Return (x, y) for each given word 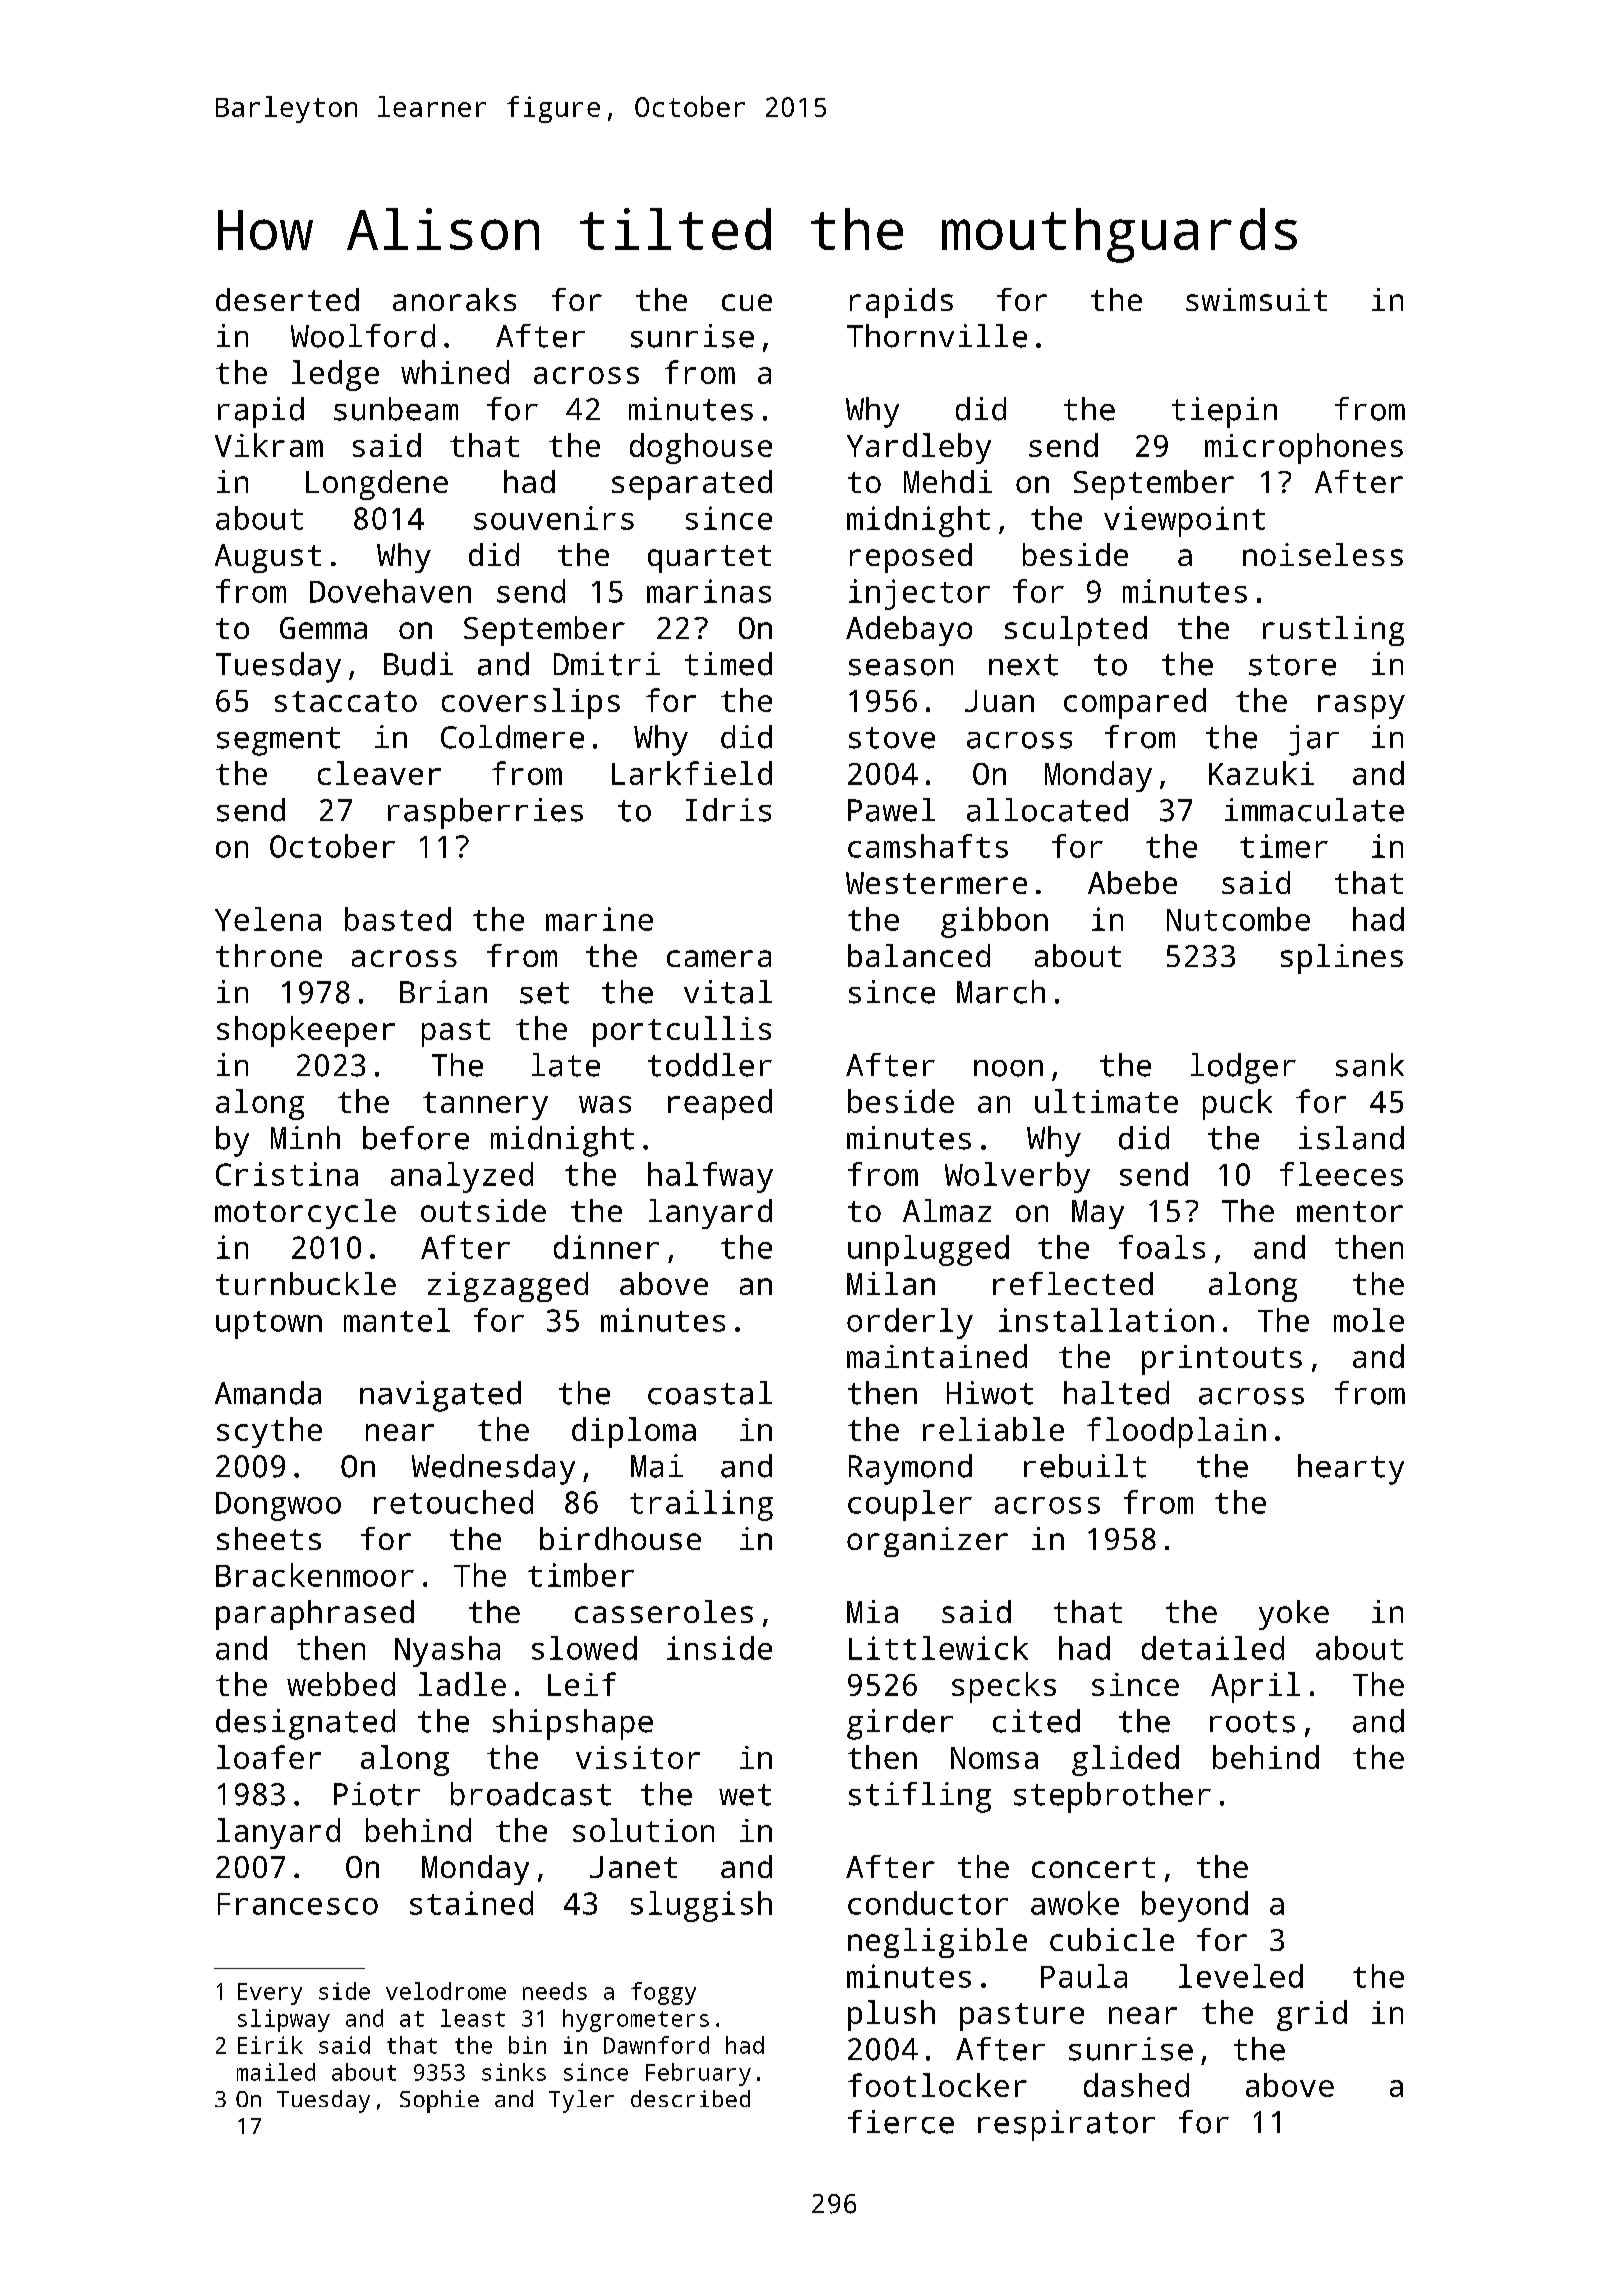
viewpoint (1184, 521)
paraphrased (315, 1615)
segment (278, 741)
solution (643, 1830)
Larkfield (692, 773)
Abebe (1132, 882)
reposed (911, 558)
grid (1312, 2015)
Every (270, 1994)
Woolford (363, 336)
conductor (928, 1903)
